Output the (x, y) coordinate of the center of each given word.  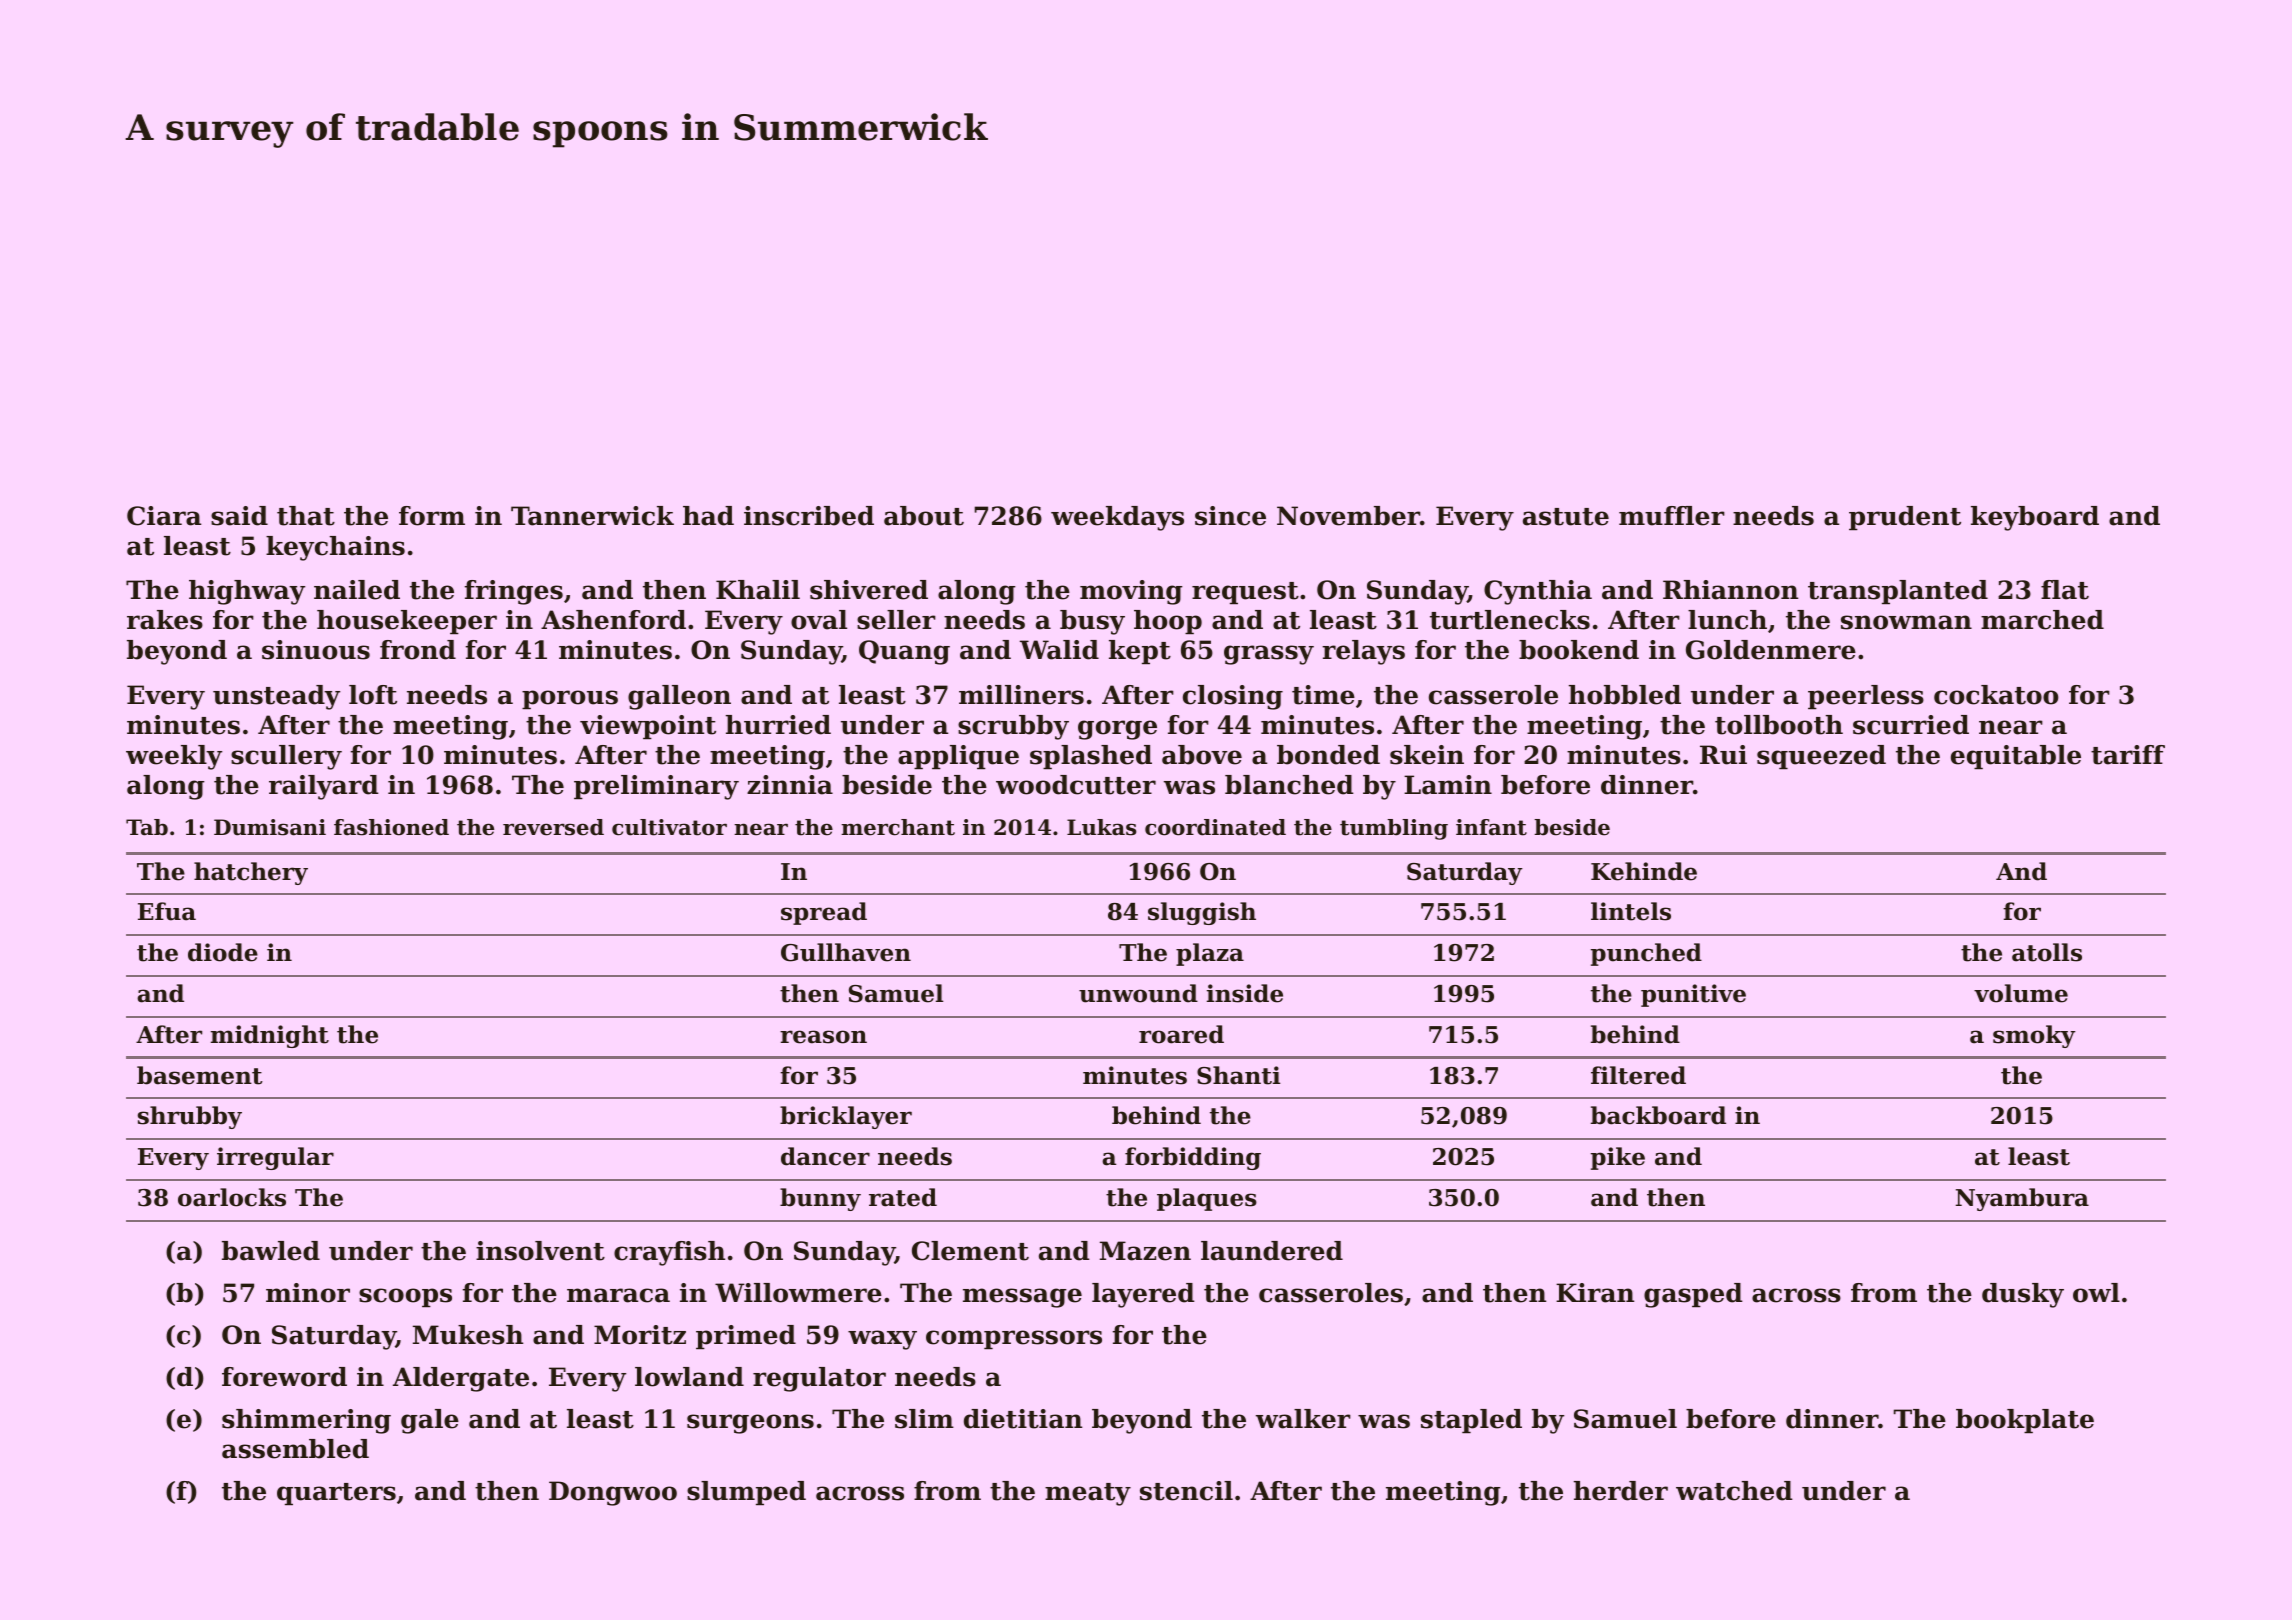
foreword (284, 1377)
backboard (1658, 1115)
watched (1734, 1491)
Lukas (1102, 827)
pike (1618, 1158)
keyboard (2035, 518)
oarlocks (232, 1197)
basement (200, 1075)
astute (1566, 517)
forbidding (1193, 1158)
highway (247, 592)
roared (1181, 1034)
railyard (324, 787)
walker (1303, 1419)
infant (1491, 827)
